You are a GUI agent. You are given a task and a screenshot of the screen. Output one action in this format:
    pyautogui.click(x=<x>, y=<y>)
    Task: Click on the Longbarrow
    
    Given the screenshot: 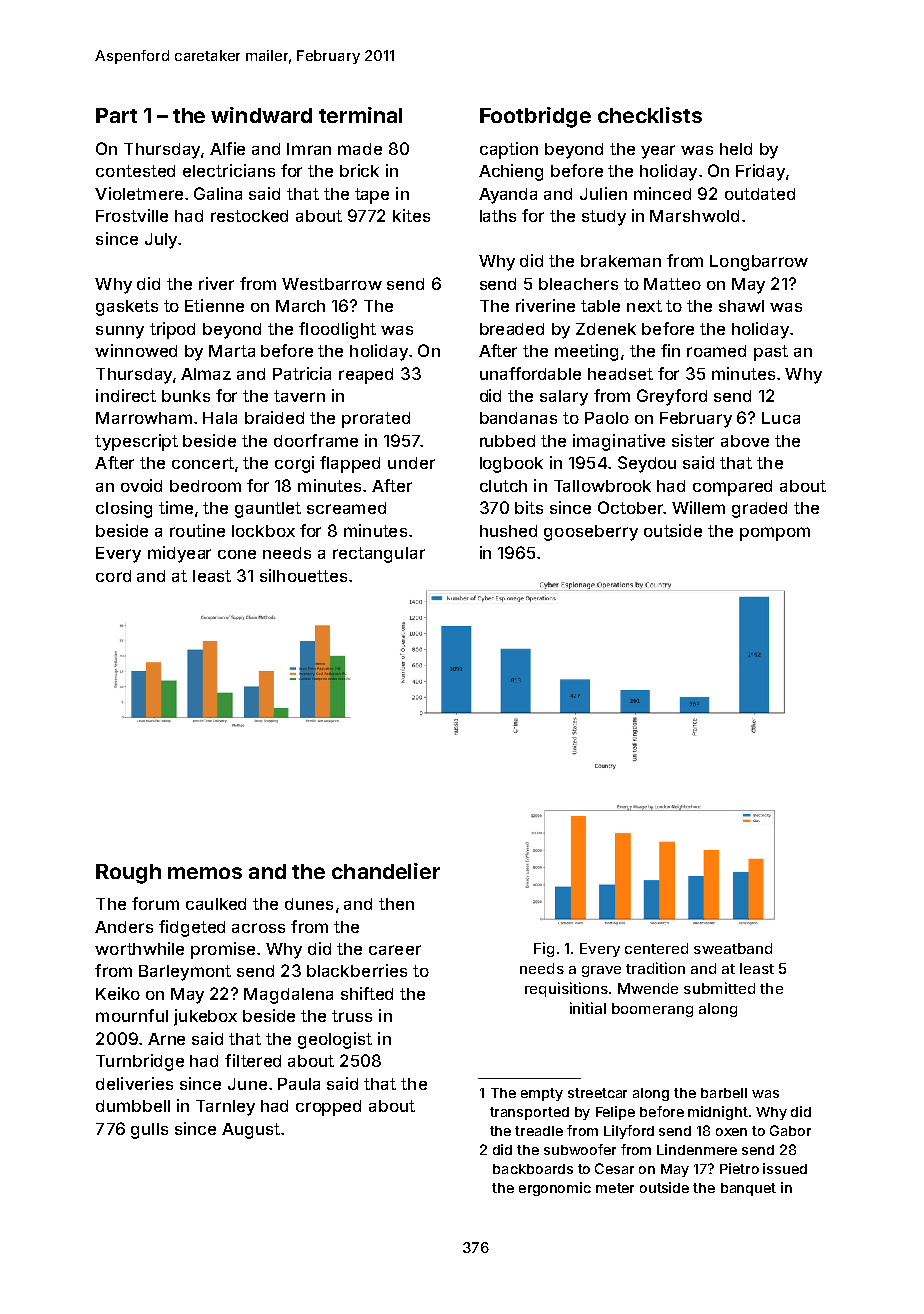 What is the action you would take?
    pyautogui.click(x=759, y=263)
